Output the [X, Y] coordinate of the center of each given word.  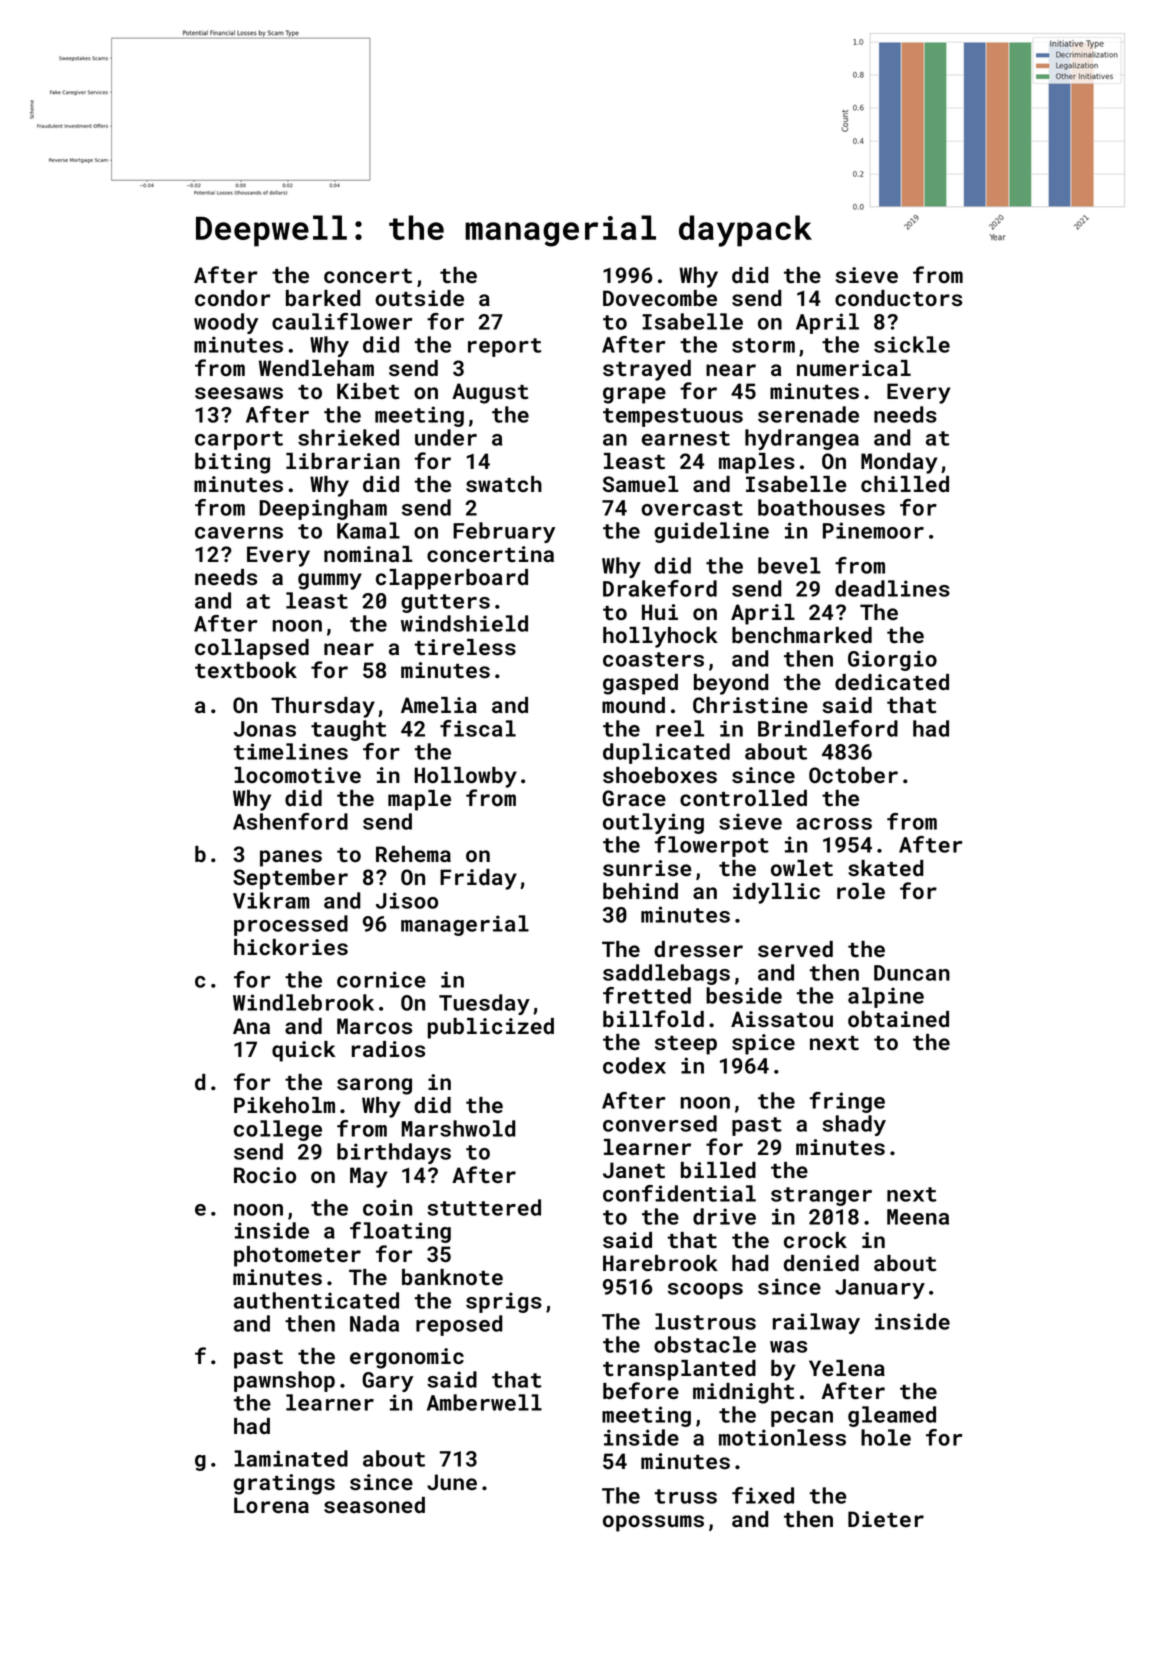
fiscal [478, 728]
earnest [686, 438]
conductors [898, 298]
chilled [905, 484]
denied [821, 1263]
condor [232, 298]
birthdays [394, 1153]
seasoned [374, 1505]
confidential [679, 1193]
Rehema [413, 854]
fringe [847, 1102]
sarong [374, 1086]
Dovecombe [660, 298]
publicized [491, 1028]
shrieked [348, 437]
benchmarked [802, 635]
